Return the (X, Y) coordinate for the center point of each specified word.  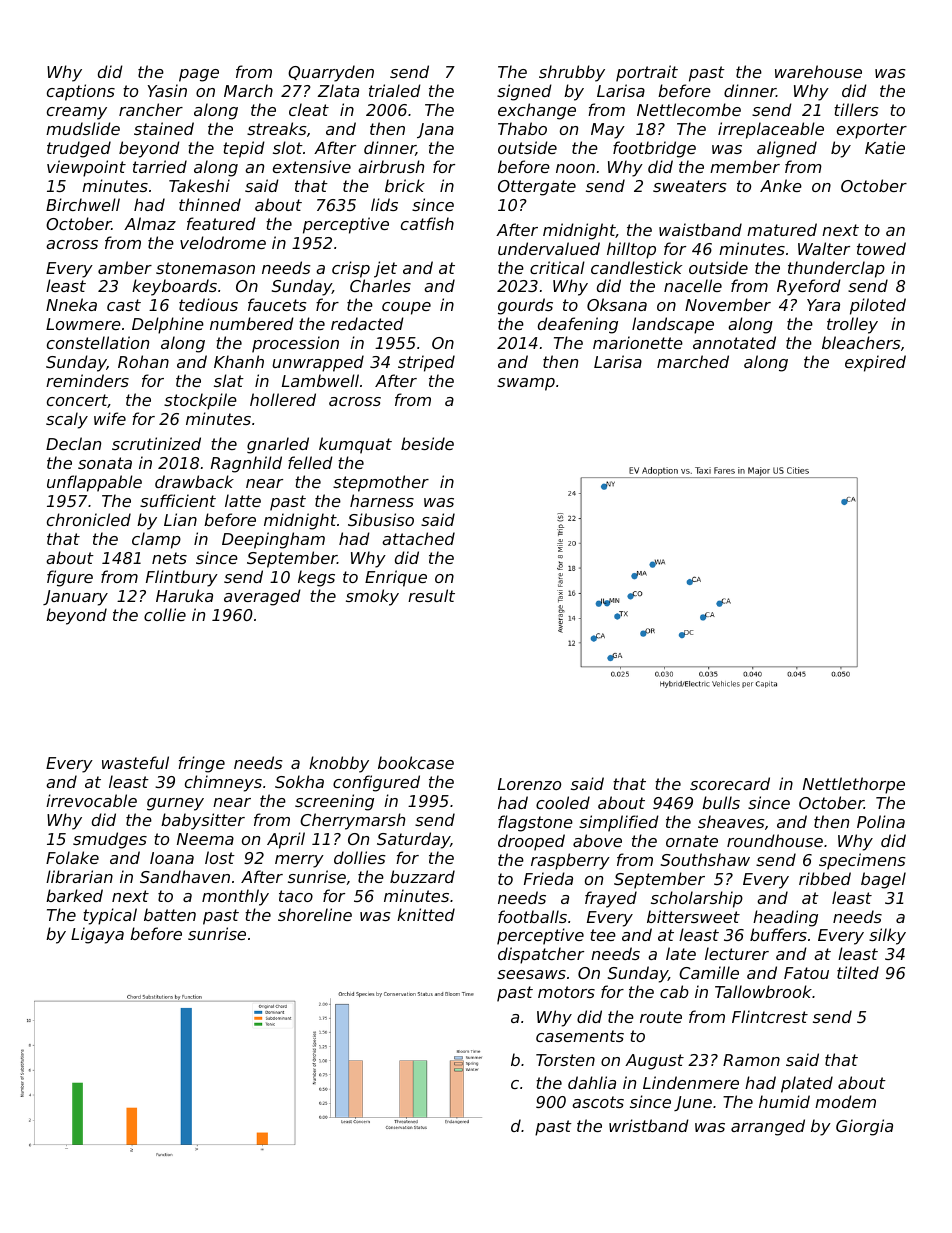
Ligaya (97, 935)
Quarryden (331, 73)
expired (875, 363)
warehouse (818, 71)
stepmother (381, 483)
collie (165, 614)
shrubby (572, 73)
